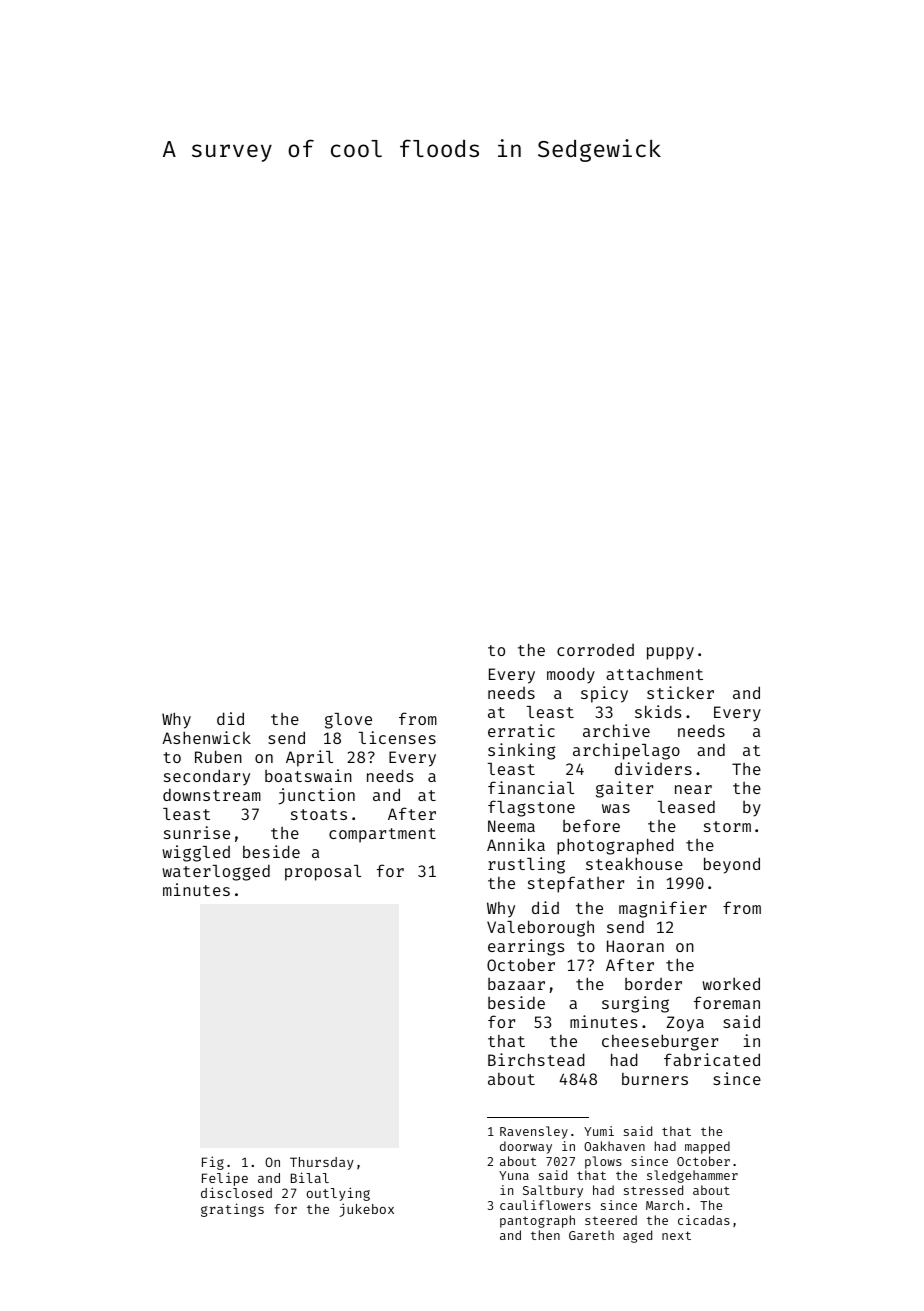  I want to click on fabricated, so click(712, 1059).
